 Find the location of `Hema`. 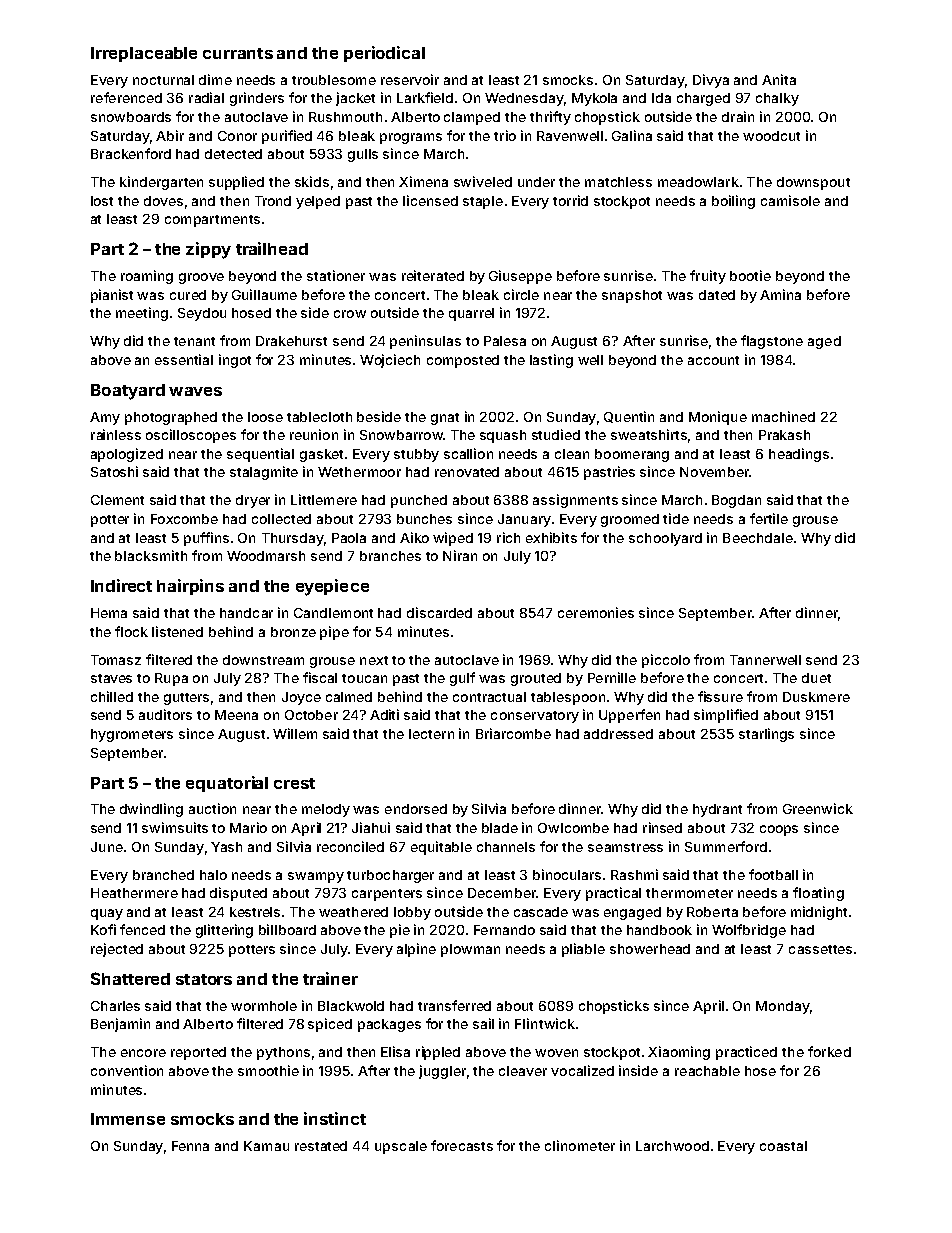

Hema is located at coordinates (109, 613).
